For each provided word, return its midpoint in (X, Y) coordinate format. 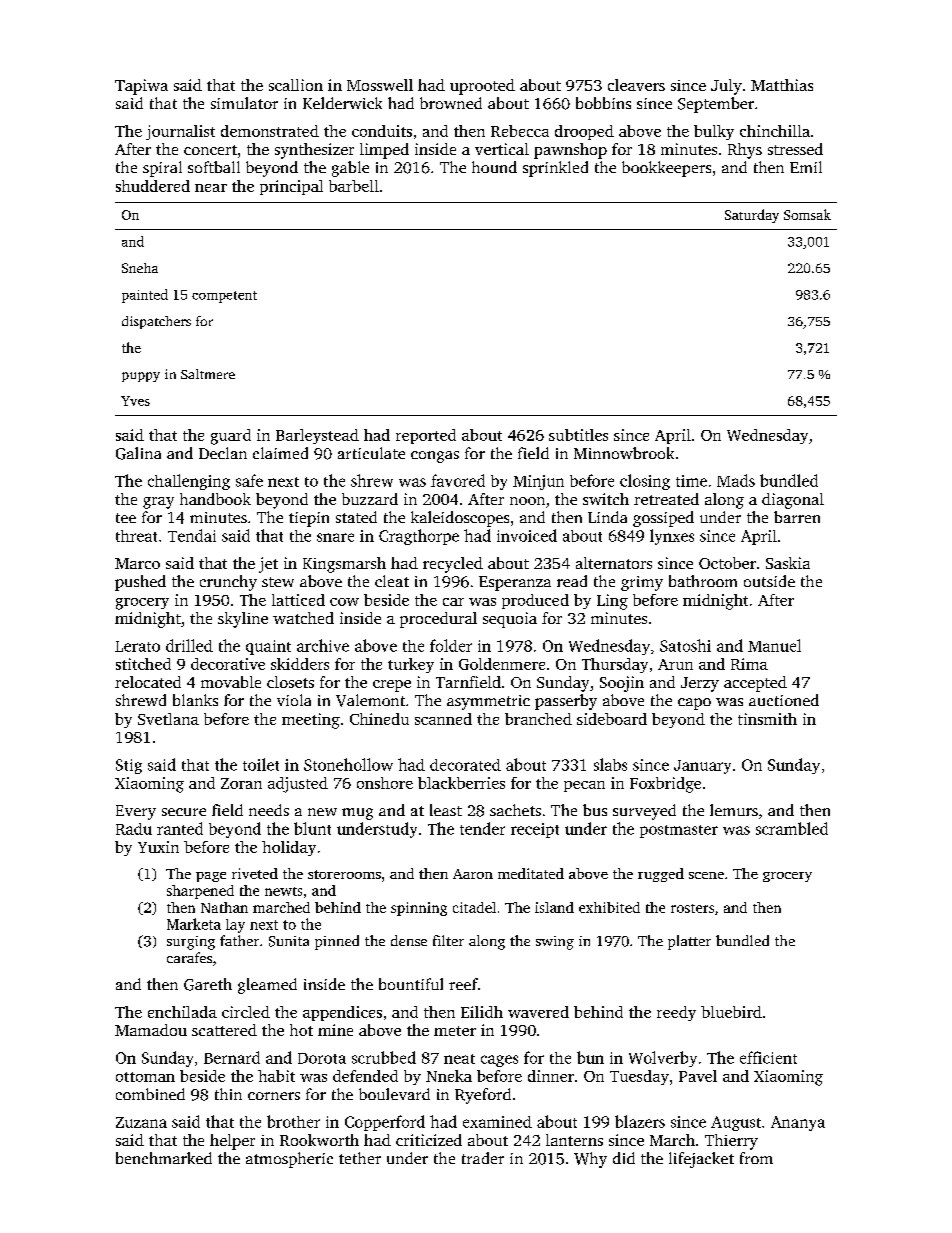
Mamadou (151, 1030)
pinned (337, 942)
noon (527, 501)
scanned (443, 719)
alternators (614, 563)
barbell (354, 186)
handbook (215, 499)
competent (224, 297)
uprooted (482, 87)
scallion (296, 85)
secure (184, 812)
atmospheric (289, 1160)
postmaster (679, 831)
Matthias (782, 85)
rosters (692, 908)
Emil (806, 167)
